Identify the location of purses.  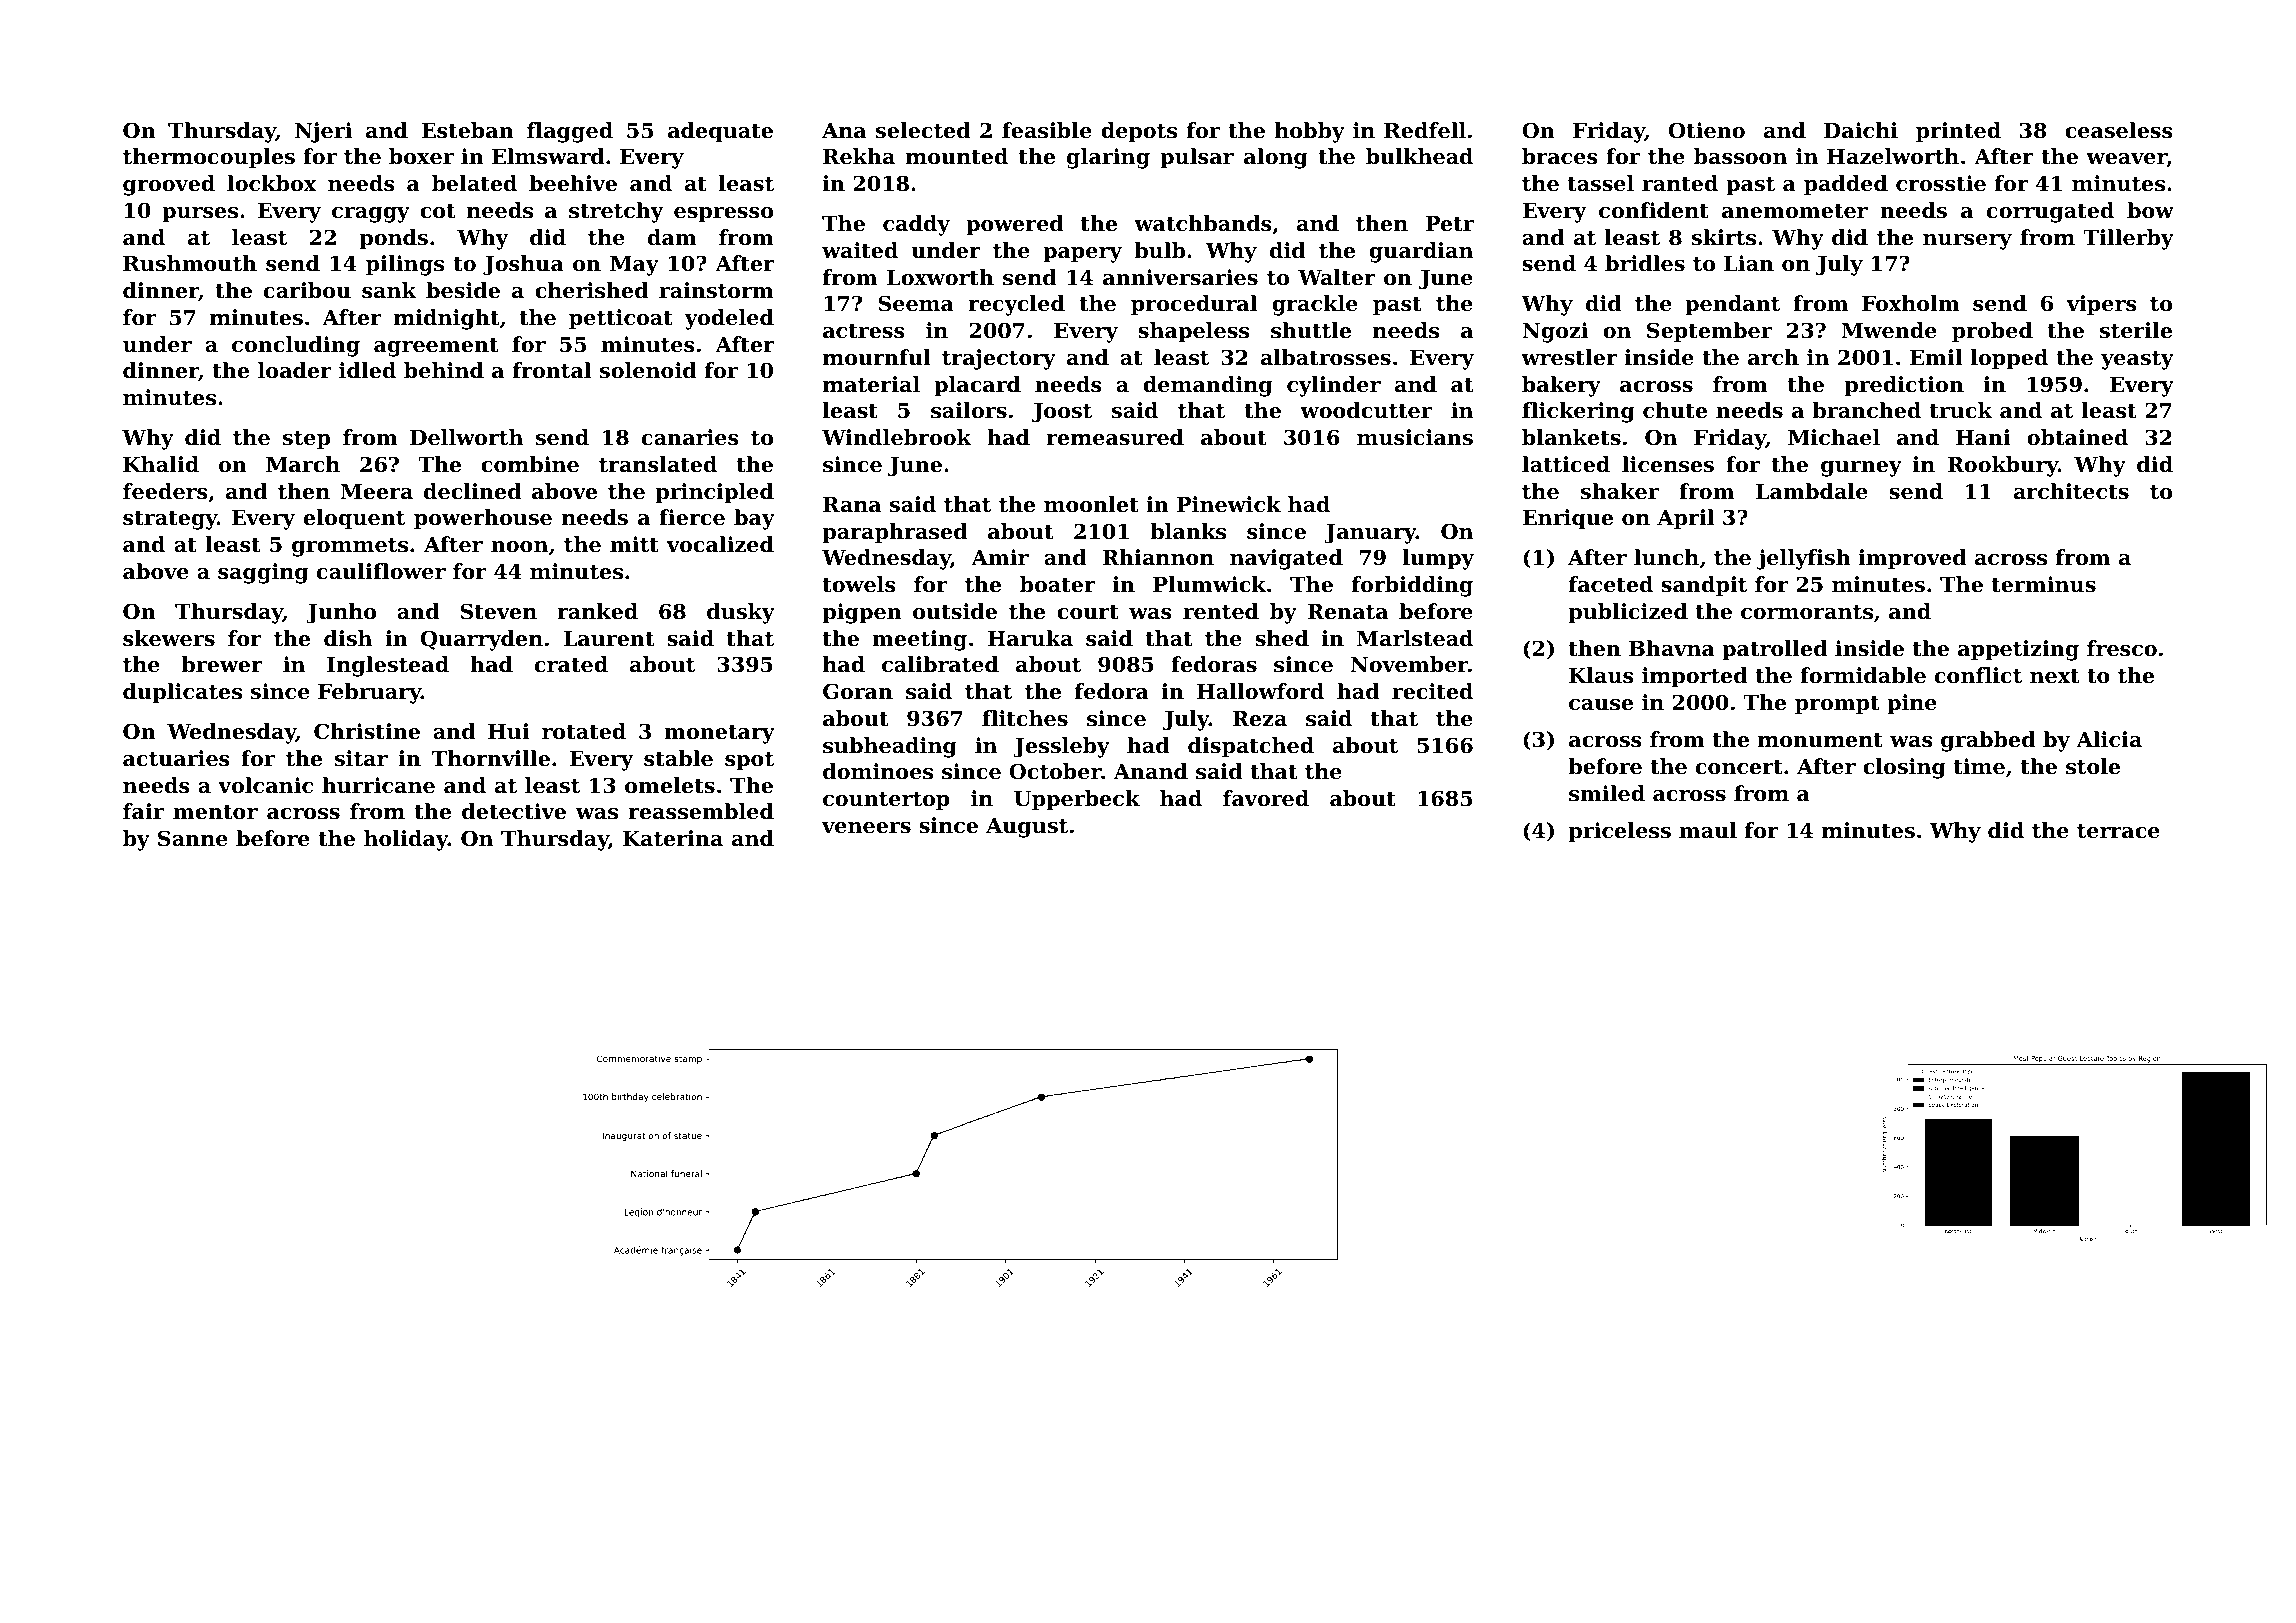
(200, 215).
